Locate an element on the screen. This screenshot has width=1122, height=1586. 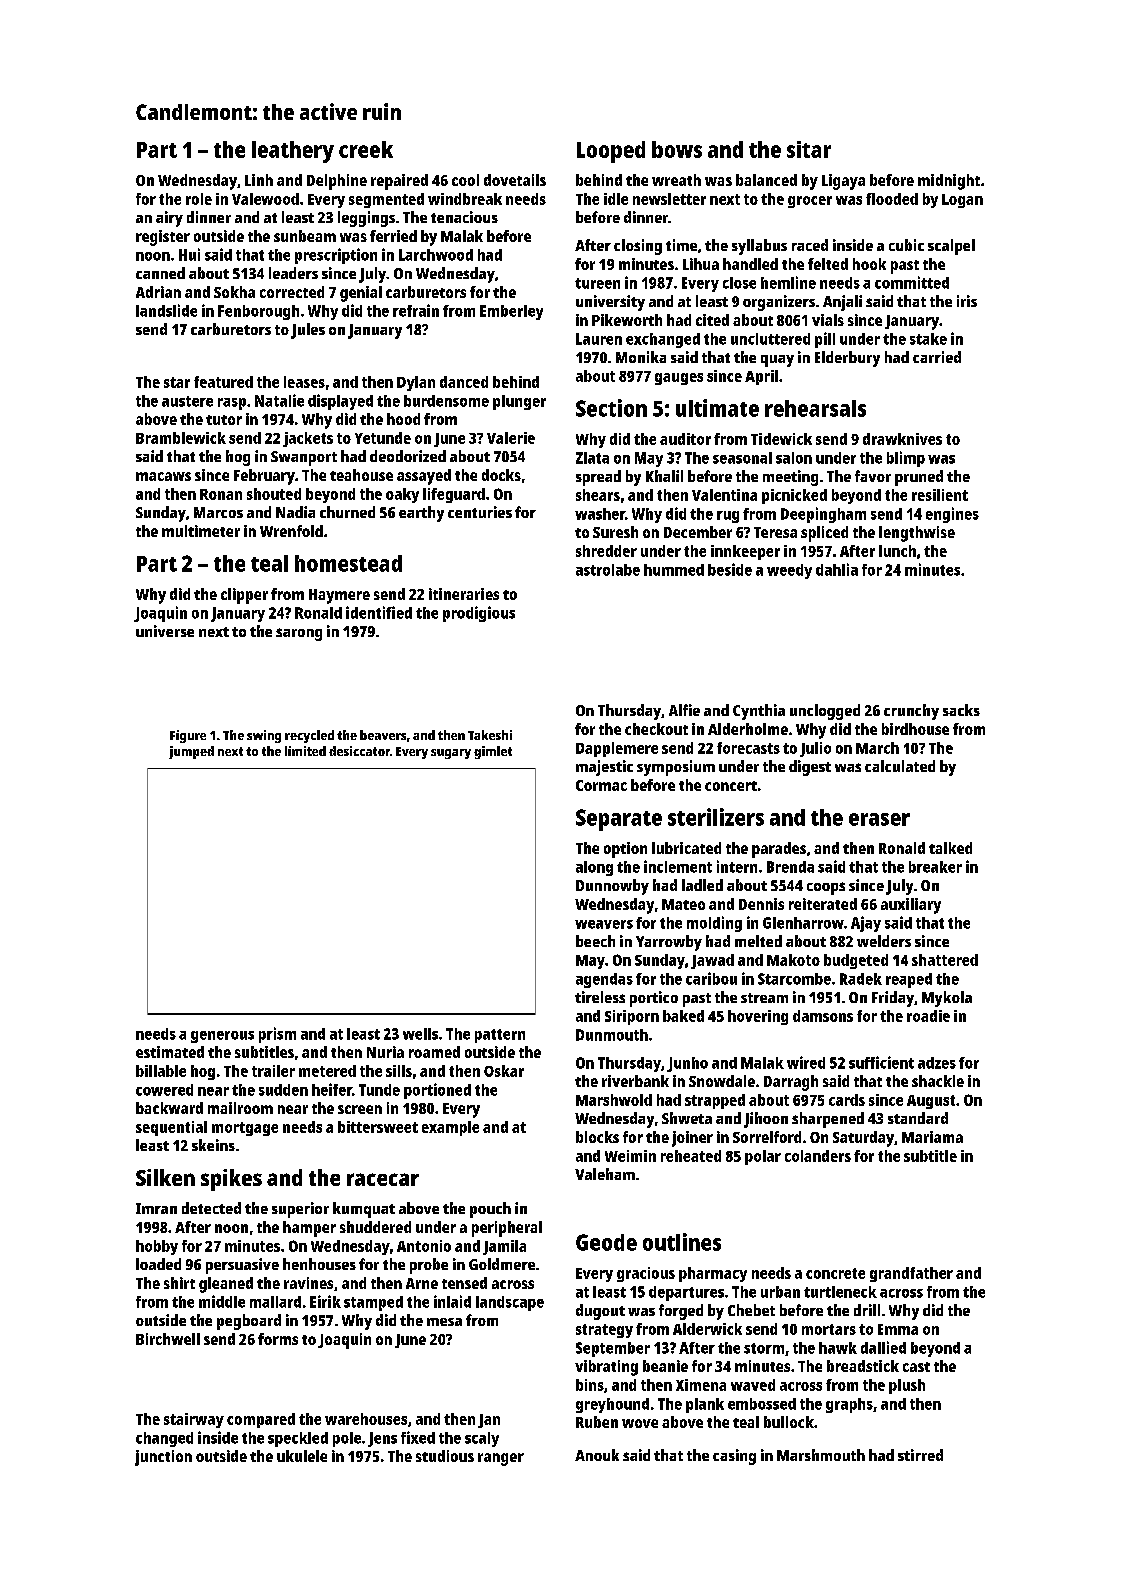
landscape is located at coordinates (510, 1303).
